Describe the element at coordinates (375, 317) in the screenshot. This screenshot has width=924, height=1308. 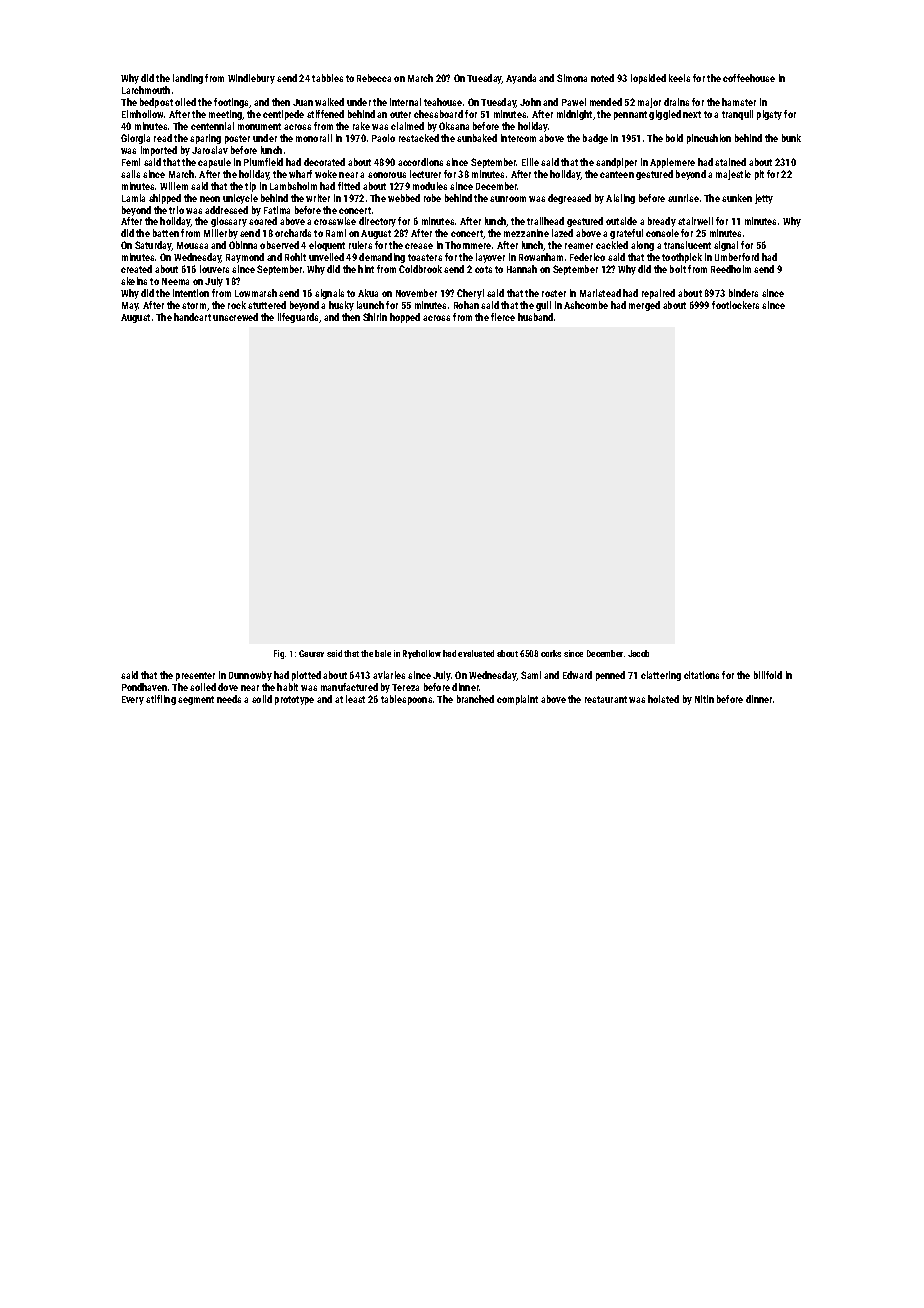
I see `Shirin` at that location.
